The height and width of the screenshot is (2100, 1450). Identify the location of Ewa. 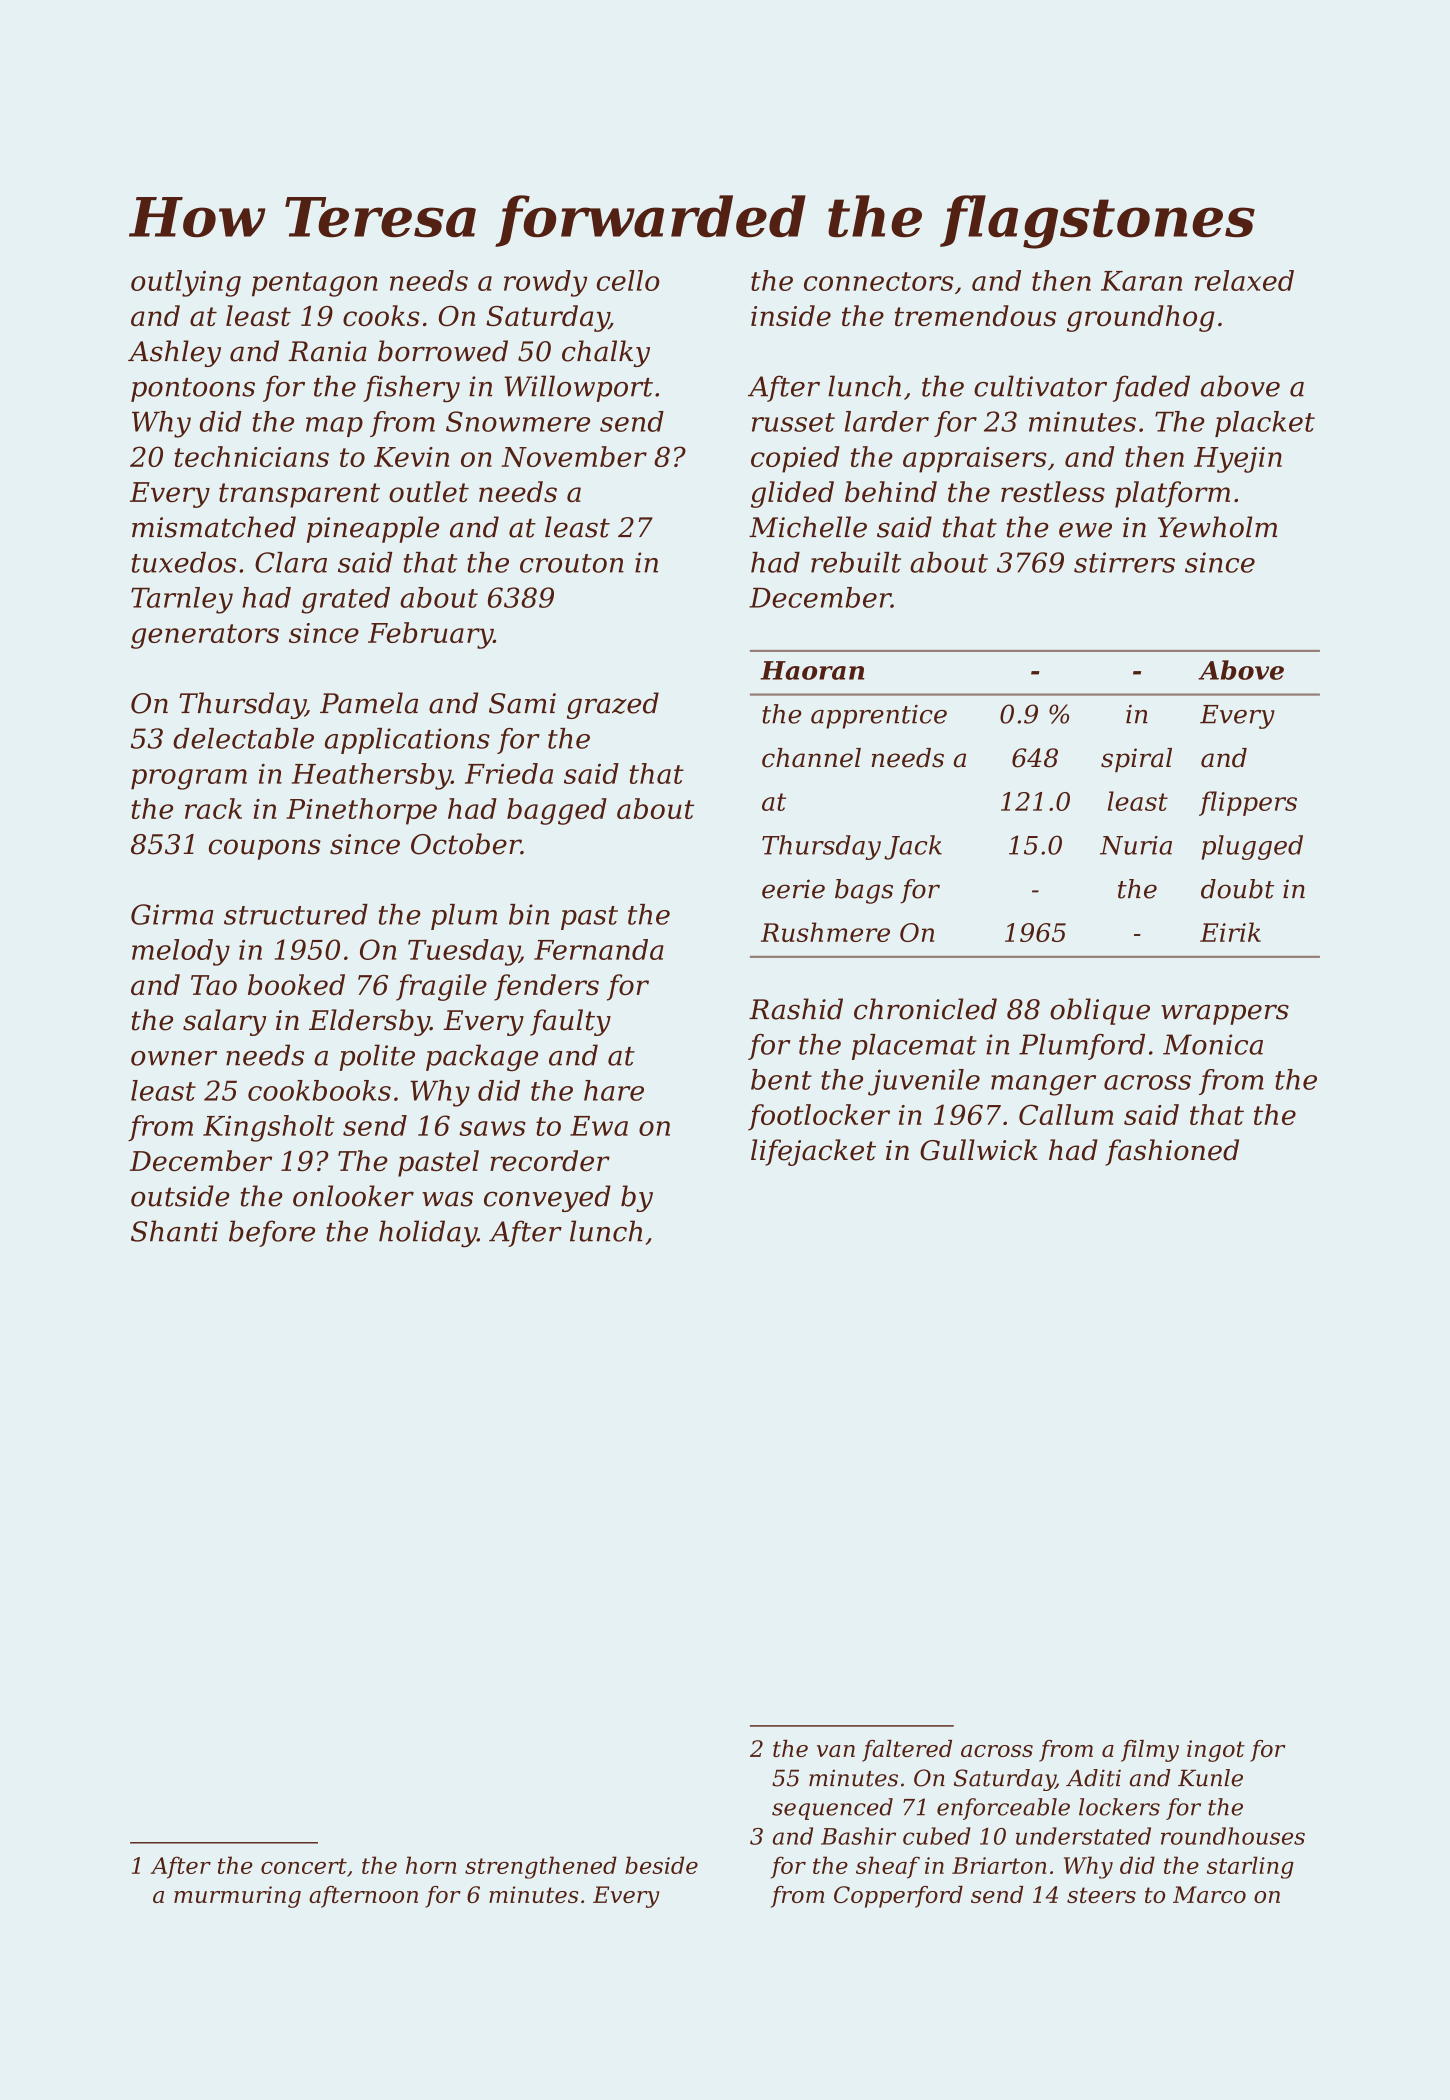
(599, 1126).
